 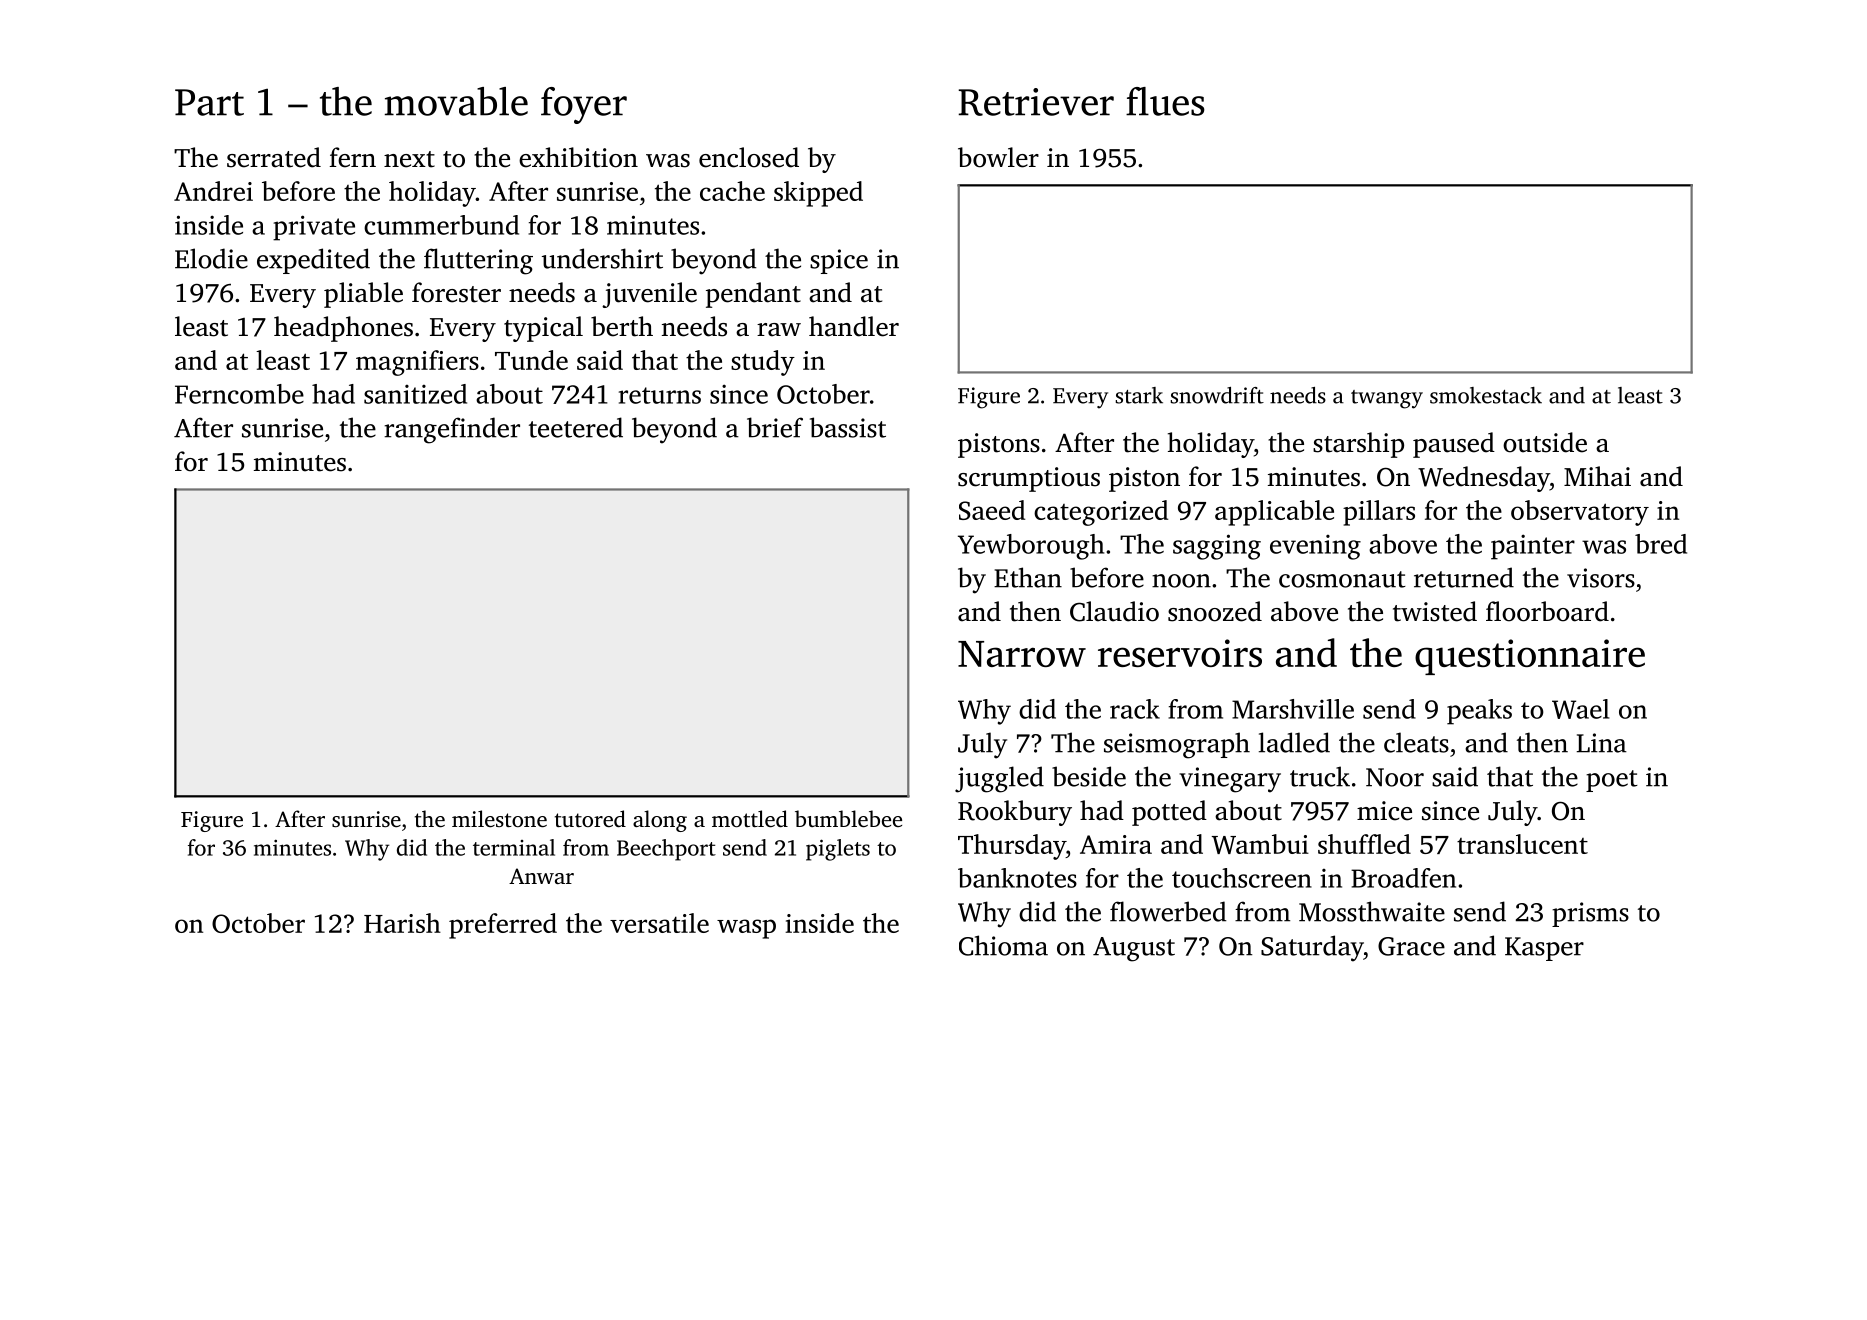 What do you see at coordinates (1036, 102) in the screenshot?
I see `Retriever` at bounding box center [1036, 102].
